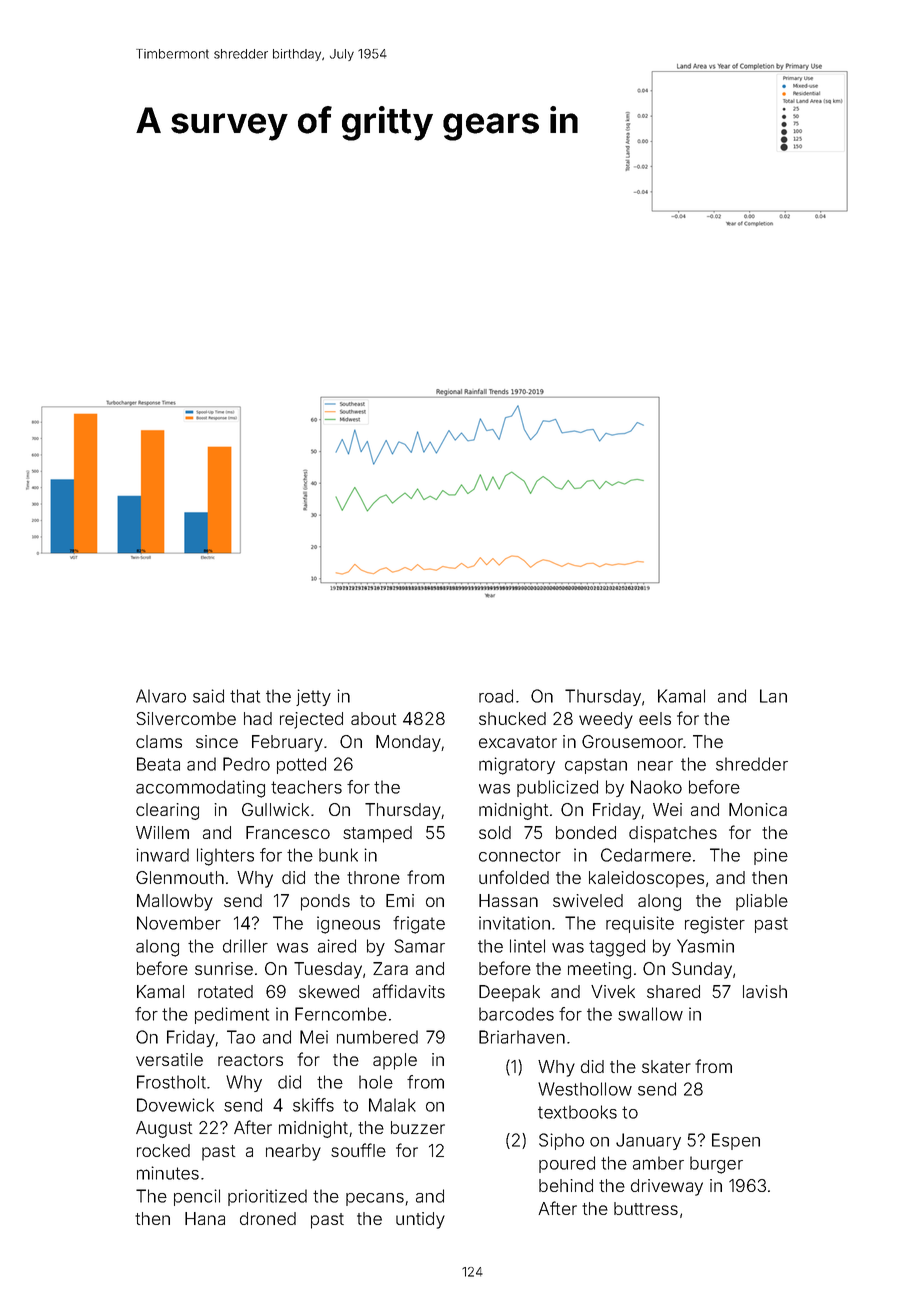 This screenshot has width=924, height=1314. What do you see at coordinates (225, 991) in the screenshot?
I see `rotated` at bounding box center [225, 991].
